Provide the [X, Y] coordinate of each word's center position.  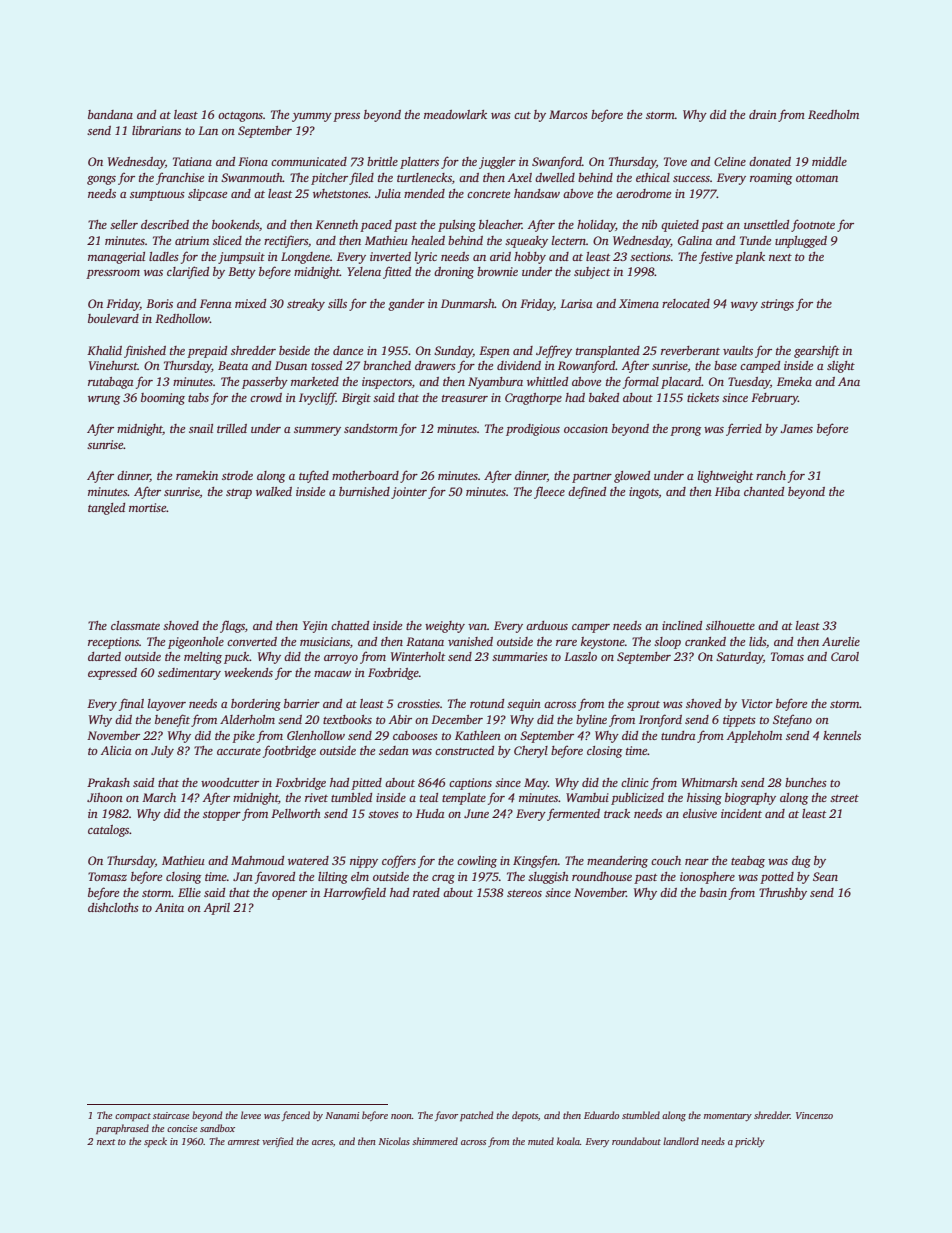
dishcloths [113, 907]
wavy [744, 306]
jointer [409, 493]
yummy [312, 117]
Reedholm [833, 114]
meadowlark [455, 114]
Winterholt [418, 656]
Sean [825, 876]
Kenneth [336, 224]
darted [104, 656]
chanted [764, 491]
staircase [171, 1115]
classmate [135, 625]
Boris [159, 303]
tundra [678, 735]
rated [426, 892]
